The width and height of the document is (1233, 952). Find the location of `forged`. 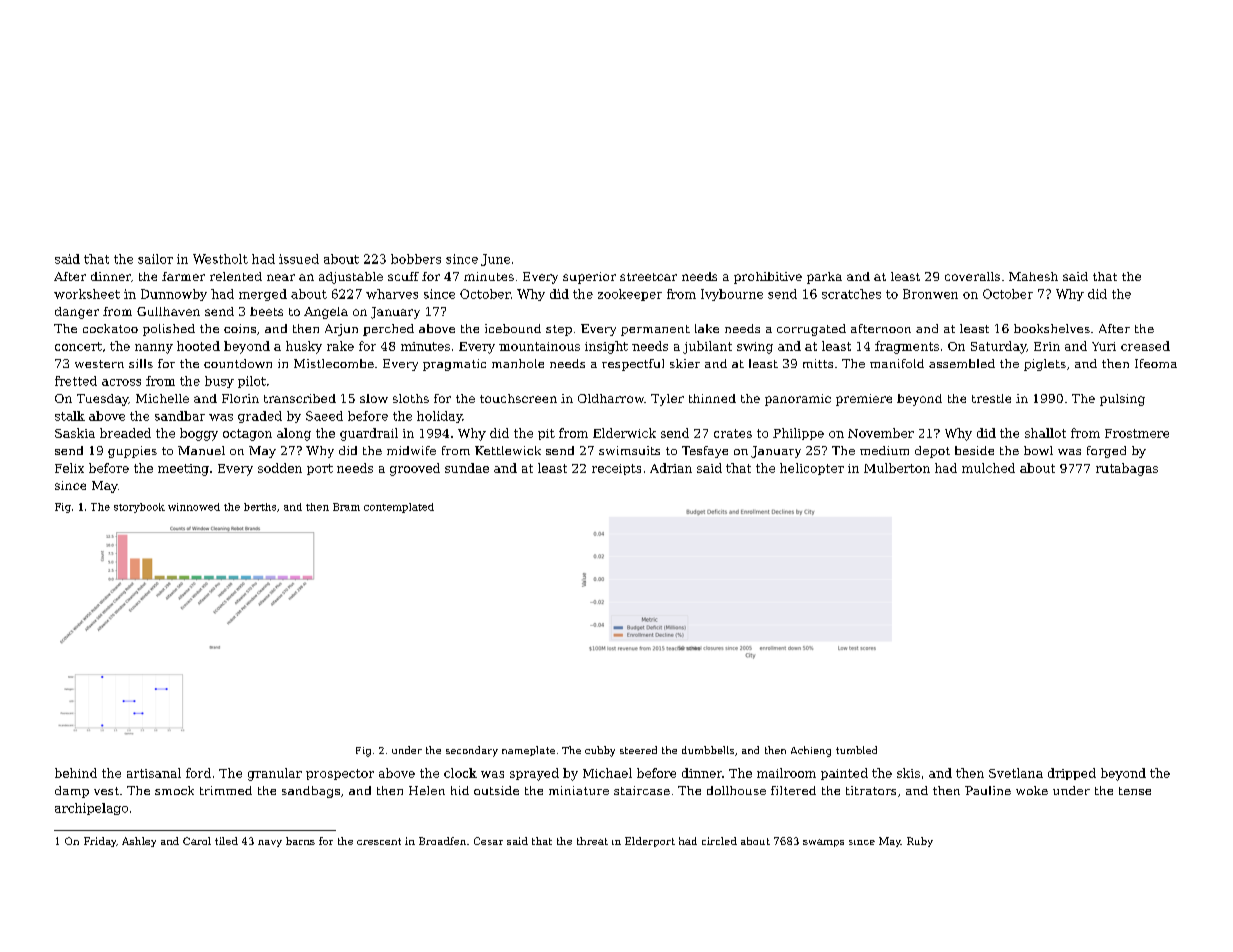

forged is located at coordinates (1106, 452).
